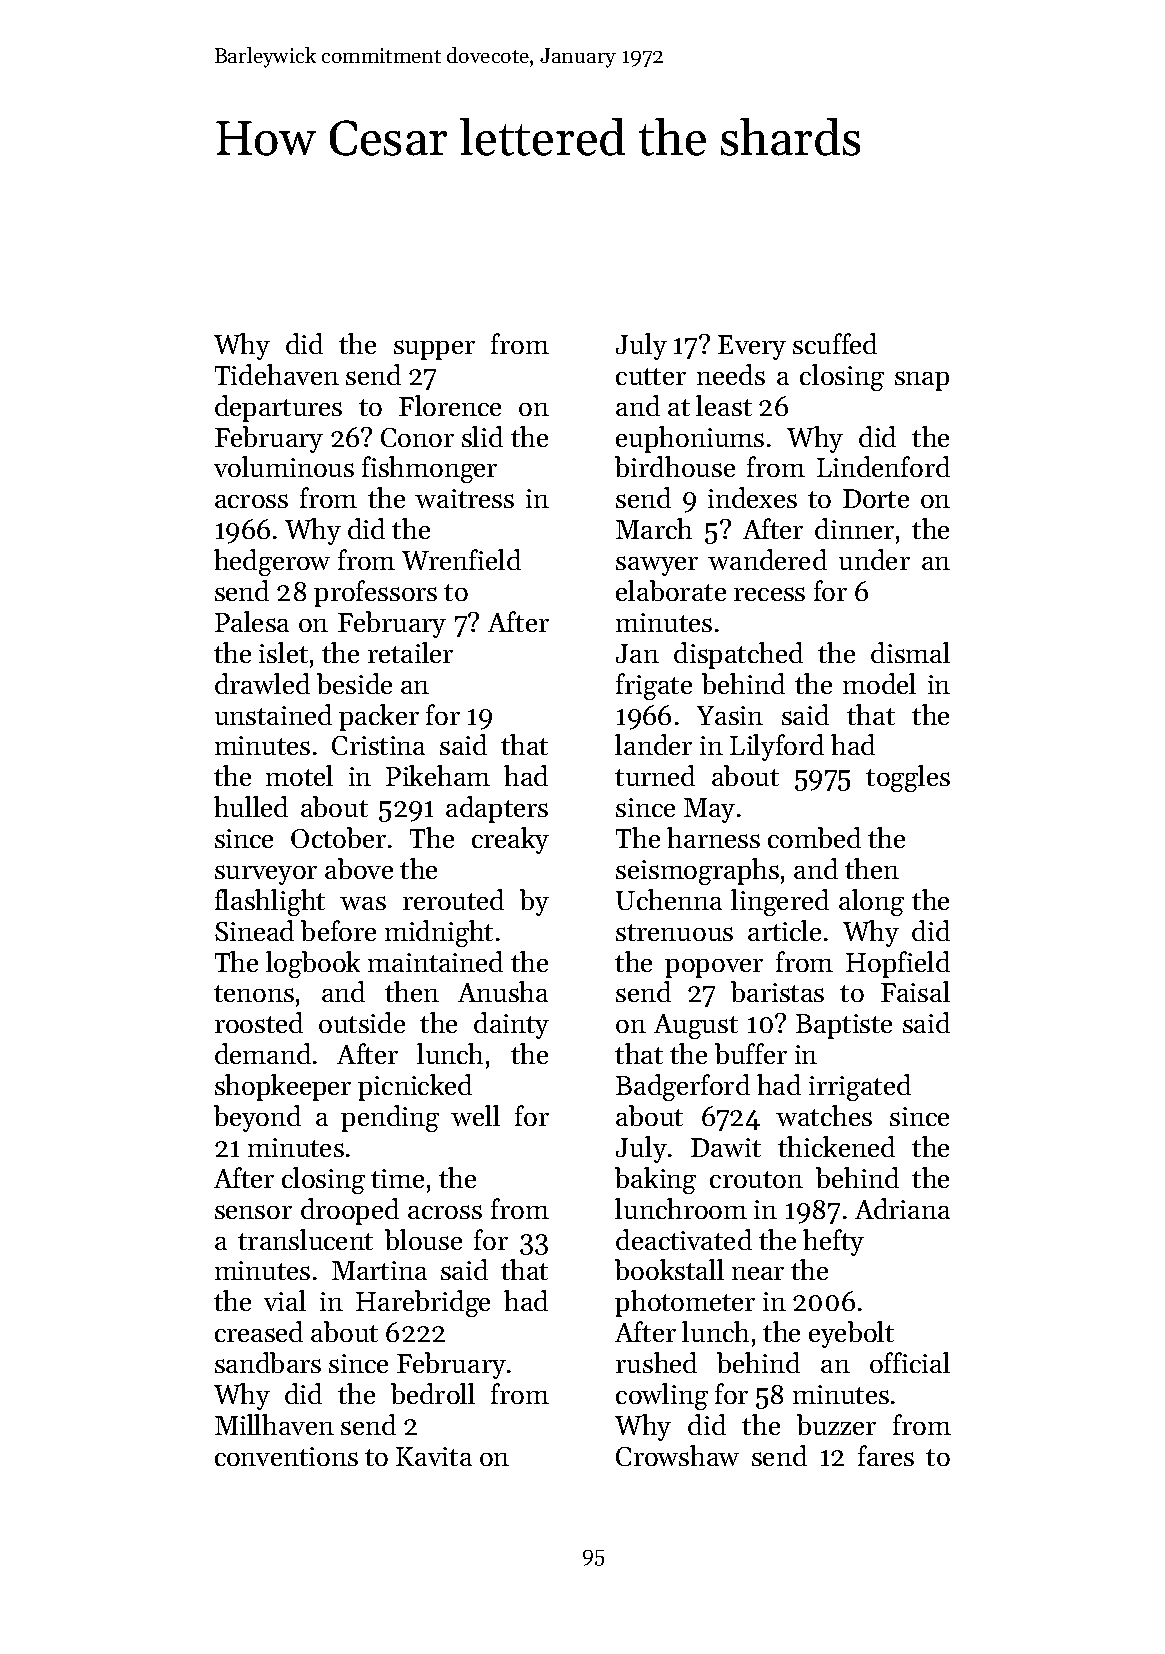 The image size is (1165, 1654). Describe the element at coordinates (751, 1053) in the screenshot. I see `buffer` at that location.
